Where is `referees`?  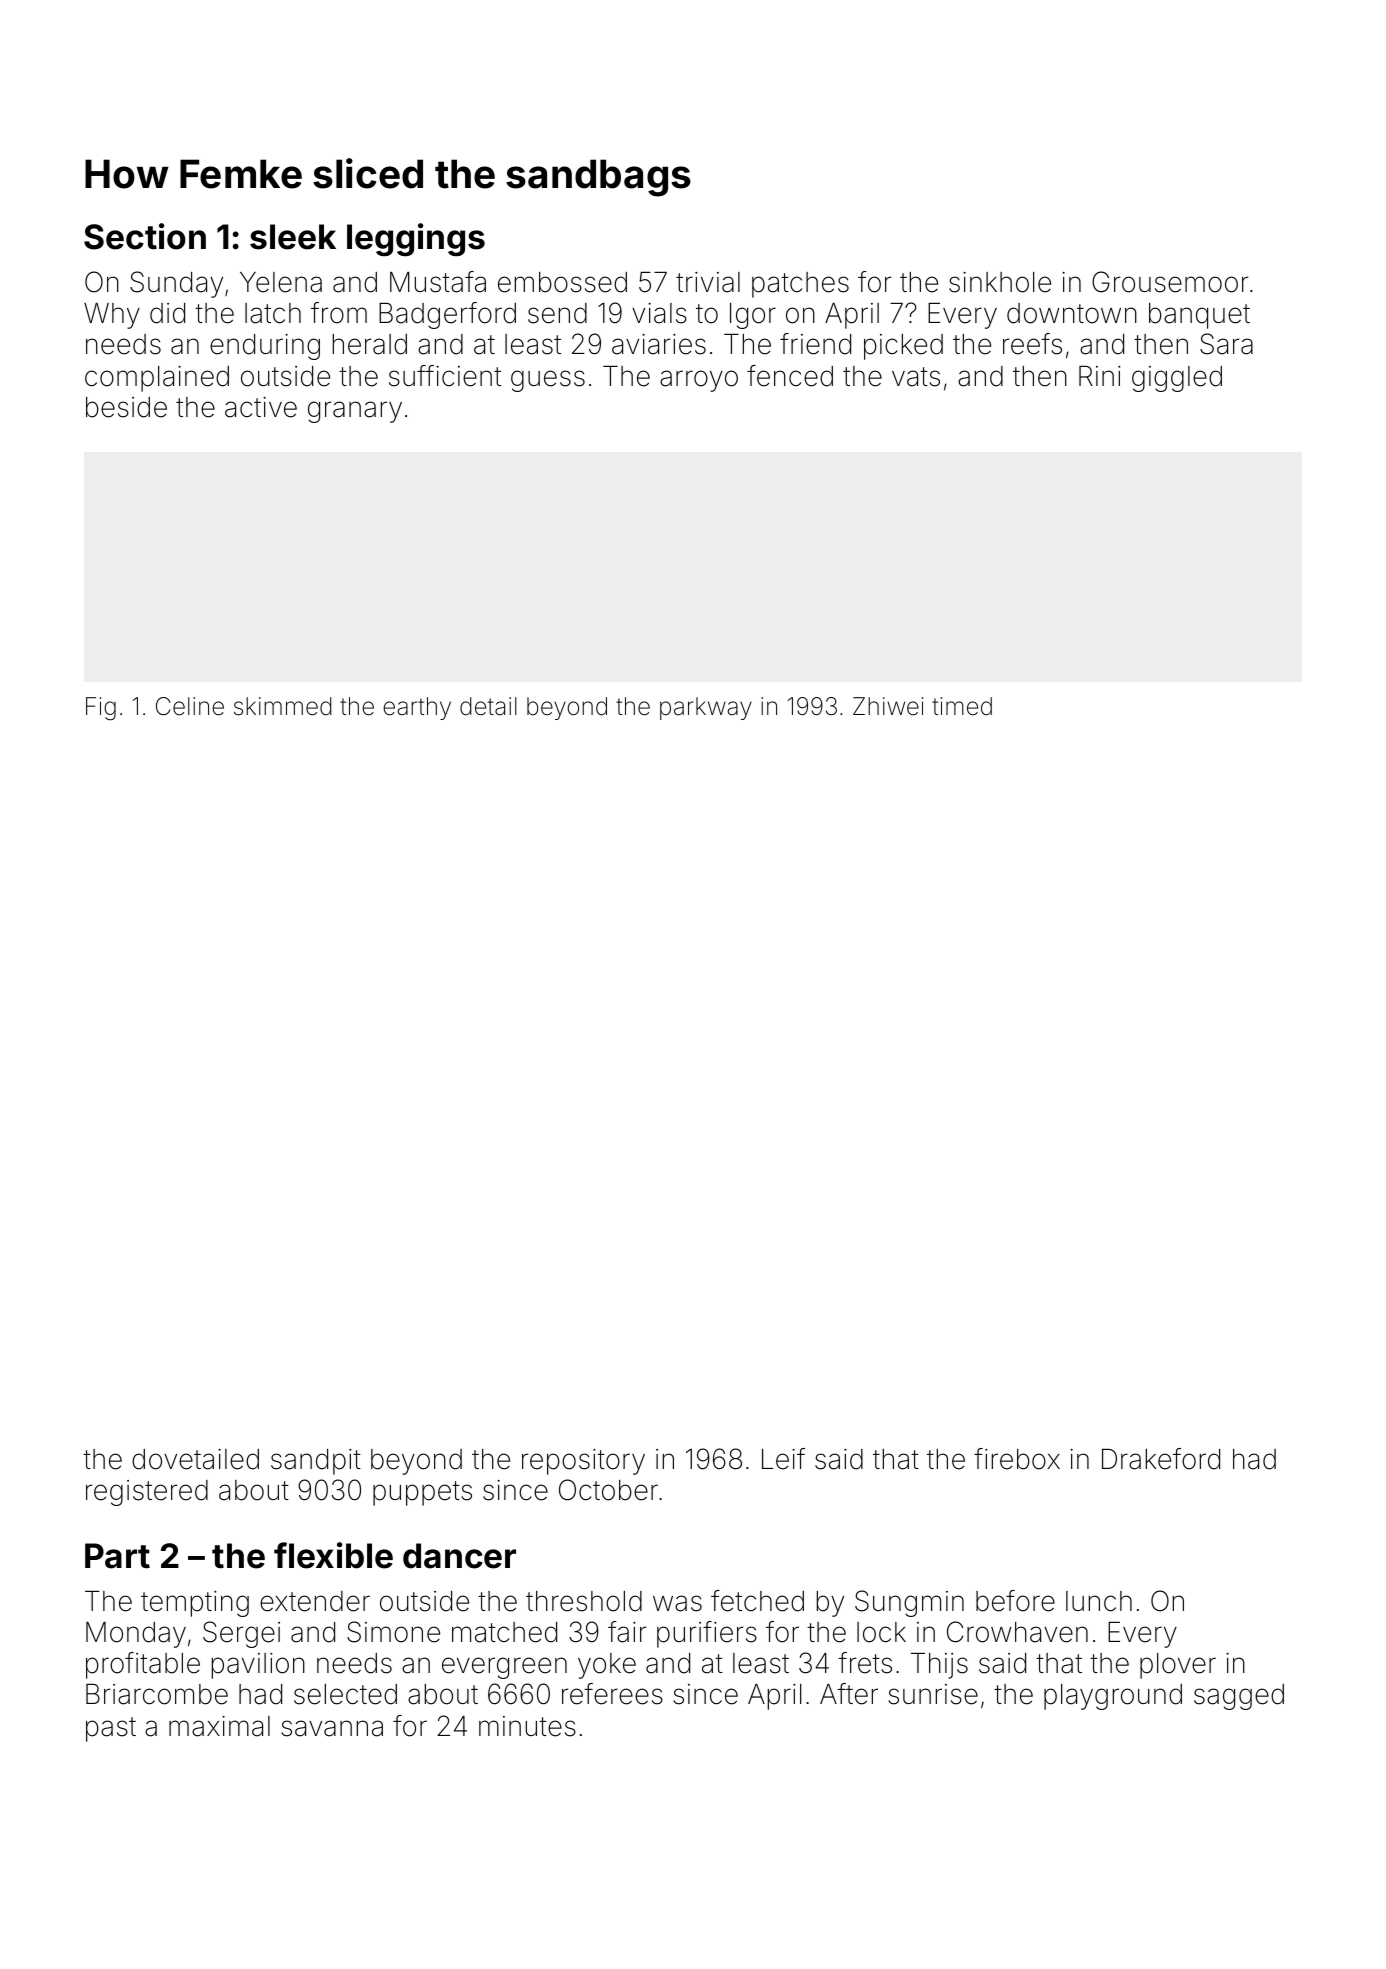
referees is located at coordinates (612, 1694).
